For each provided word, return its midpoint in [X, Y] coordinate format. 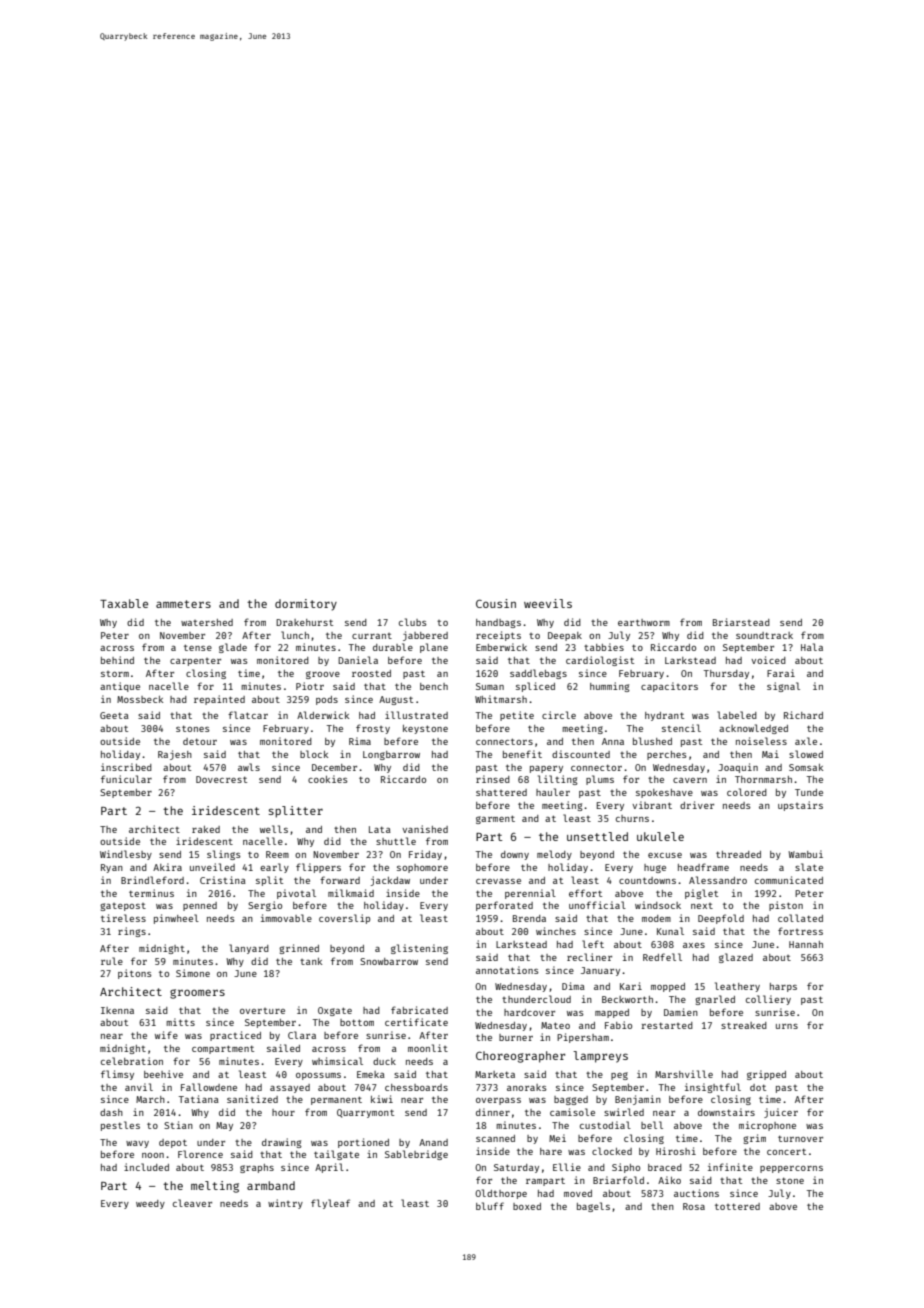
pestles [120, 1126]
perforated [504, 906]
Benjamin [638, 1100]
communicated [789, 880]
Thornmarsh [763, 779]
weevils [548, 603]
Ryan [112, 868]
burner [516, 1037]
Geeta [114, 715]
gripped [766, 1075]
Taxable [124, 603]
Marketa [495, 1074]
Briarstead [741, 622]
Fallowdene [209, 1087]
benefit [522, 754]
